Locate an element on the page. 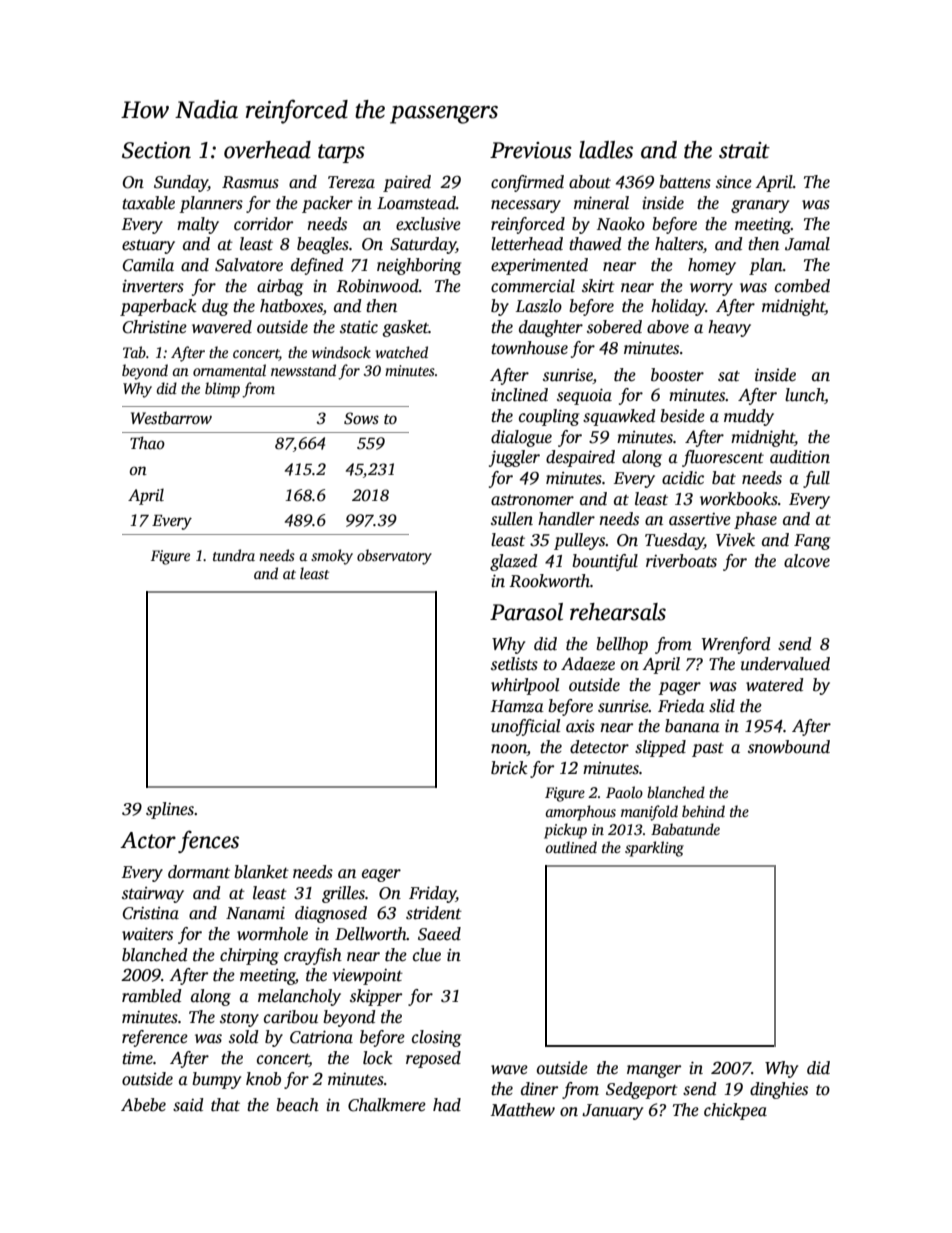 The height and width of the image is (1233, 952). chickpea is located at coordinates (735, 1111).
